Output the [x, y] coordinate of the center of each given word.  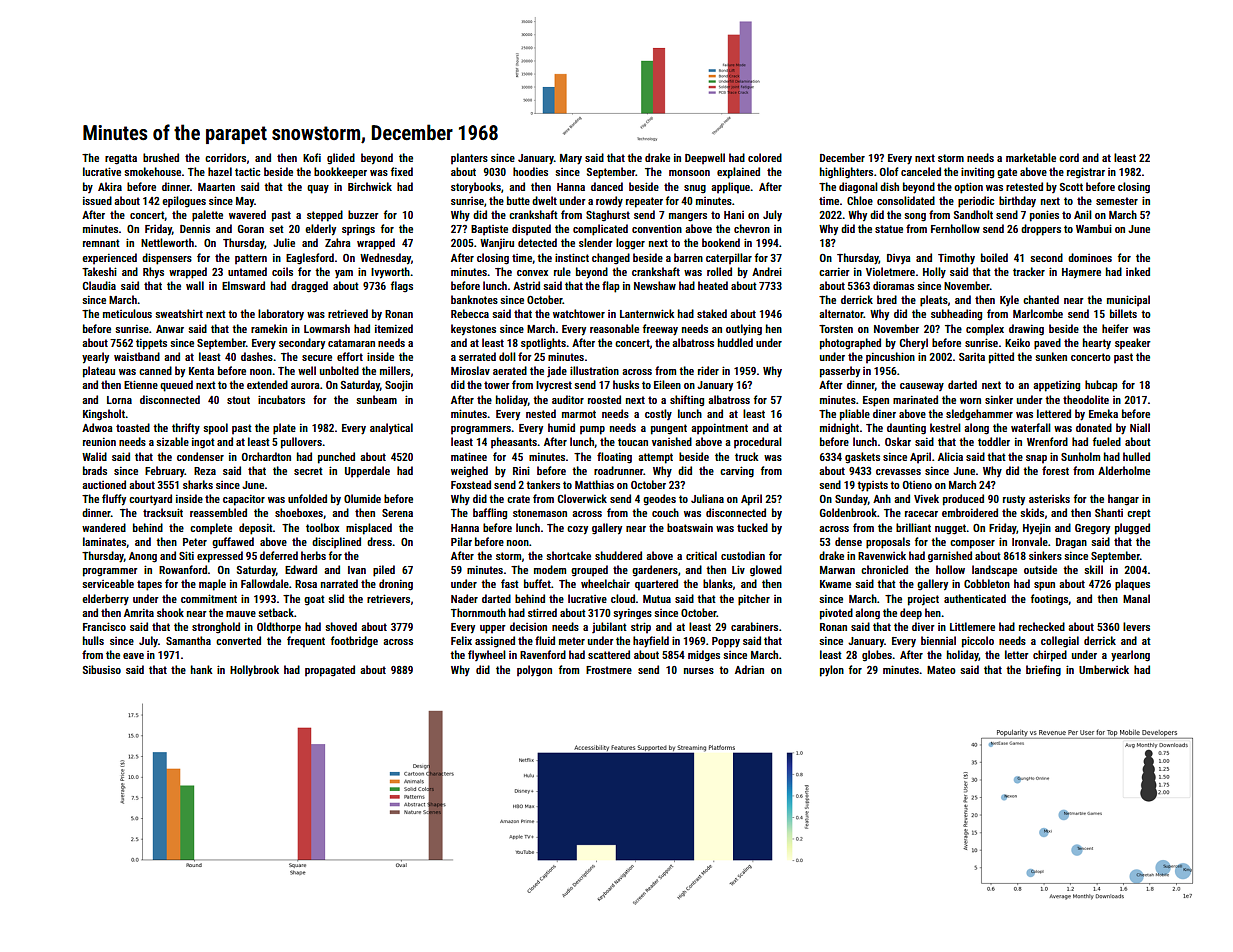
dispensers [167, 259]
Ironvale [1030, 541]
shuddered [618, 555]
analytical [391, 428]
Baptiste [489, 230]
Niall [1140, 427]
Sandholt [973, 214]
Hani [734, 215]
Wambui [1094, 228]
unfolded [307, 498]
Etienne [141, 384]
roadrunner [619, 470]
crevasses [898, 472]
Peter [195, 542]
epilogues [184, 202]
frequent [306, 642]
